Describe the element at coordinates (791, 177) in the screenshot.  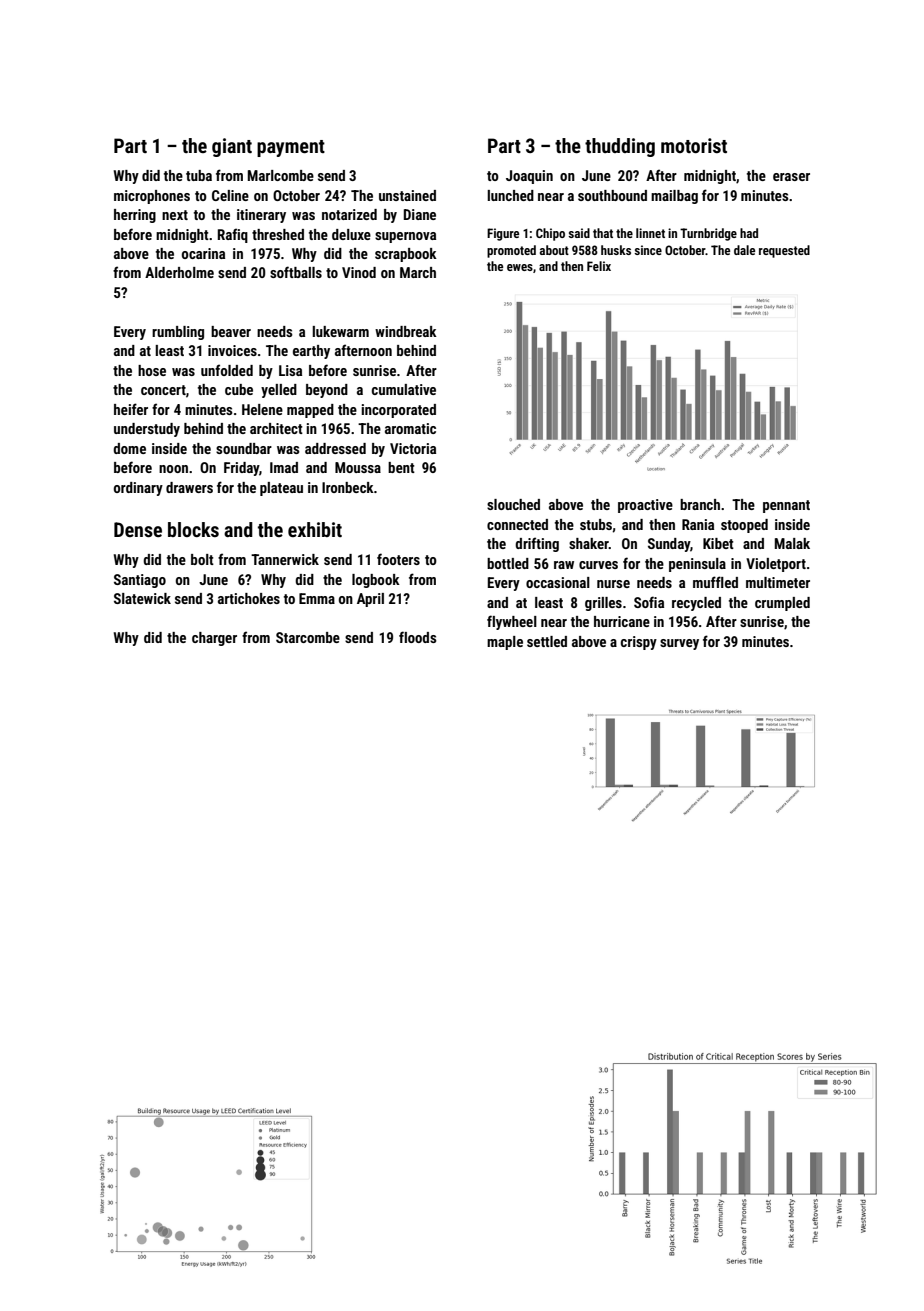
I see `eraser` at that location.
